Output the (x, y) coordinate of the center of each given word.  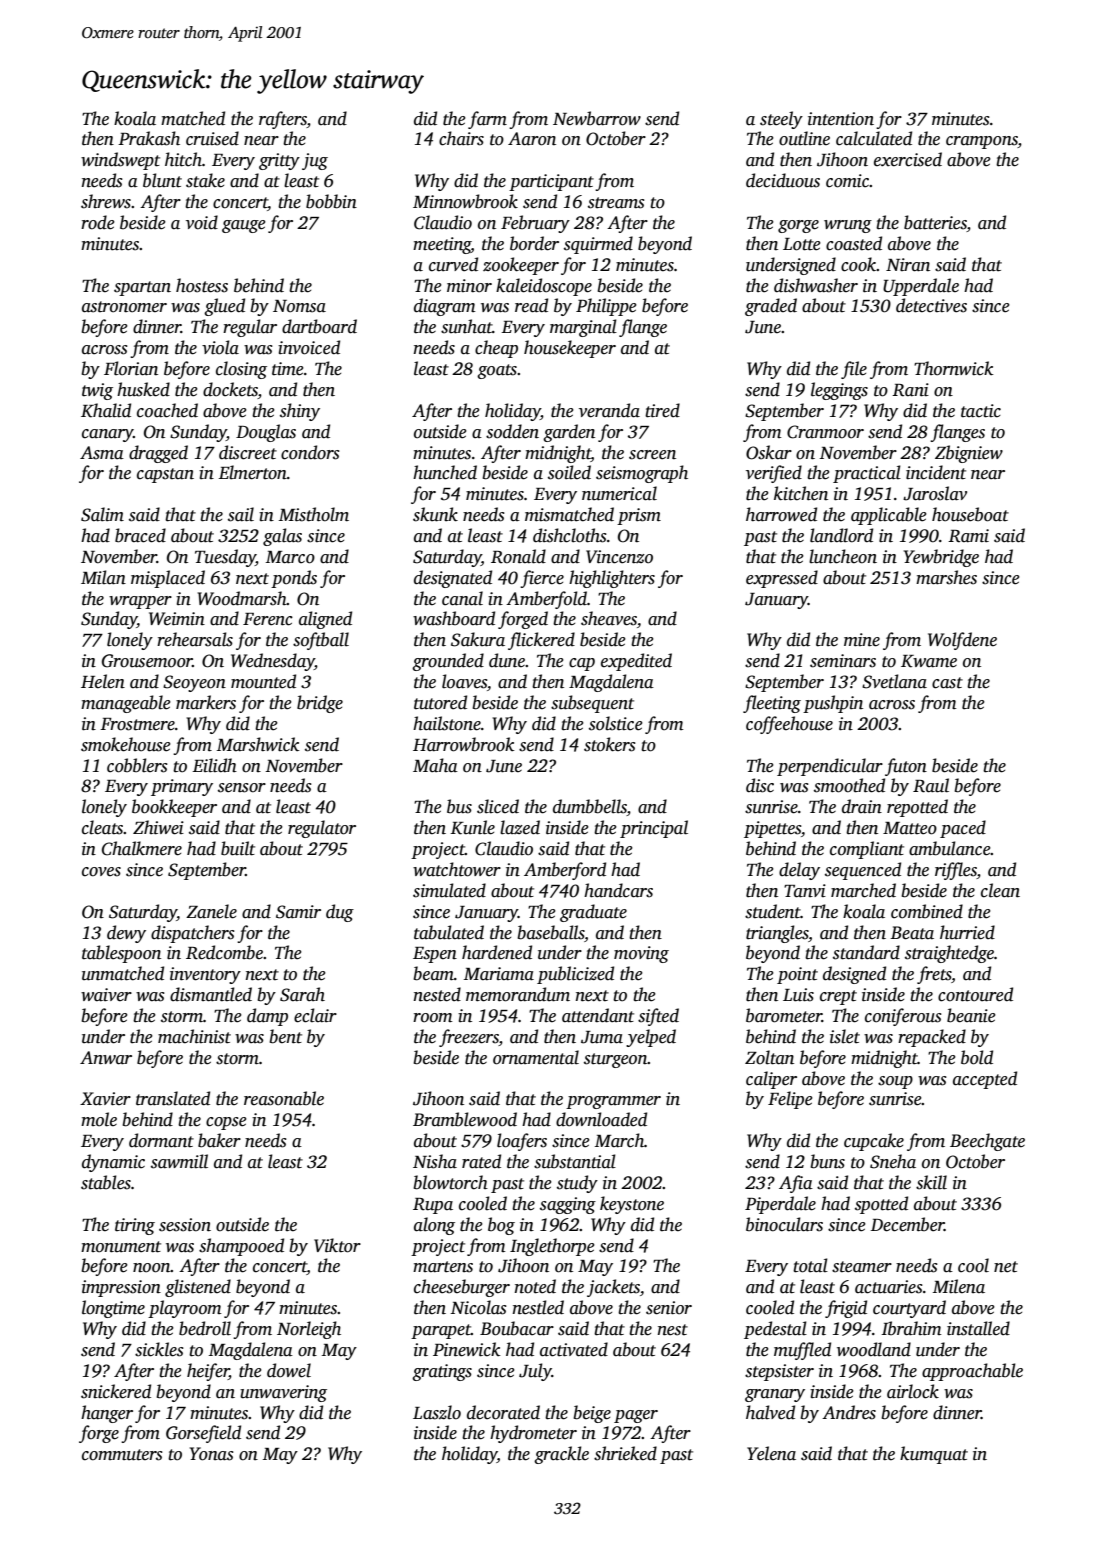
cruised (212, 138)
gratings (442, 1372)
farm (487, 120)
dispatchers (193, 934)
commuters (122, 1455)
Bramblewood (465, 1119)
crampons (982, 142)
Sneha (893, 1161)
